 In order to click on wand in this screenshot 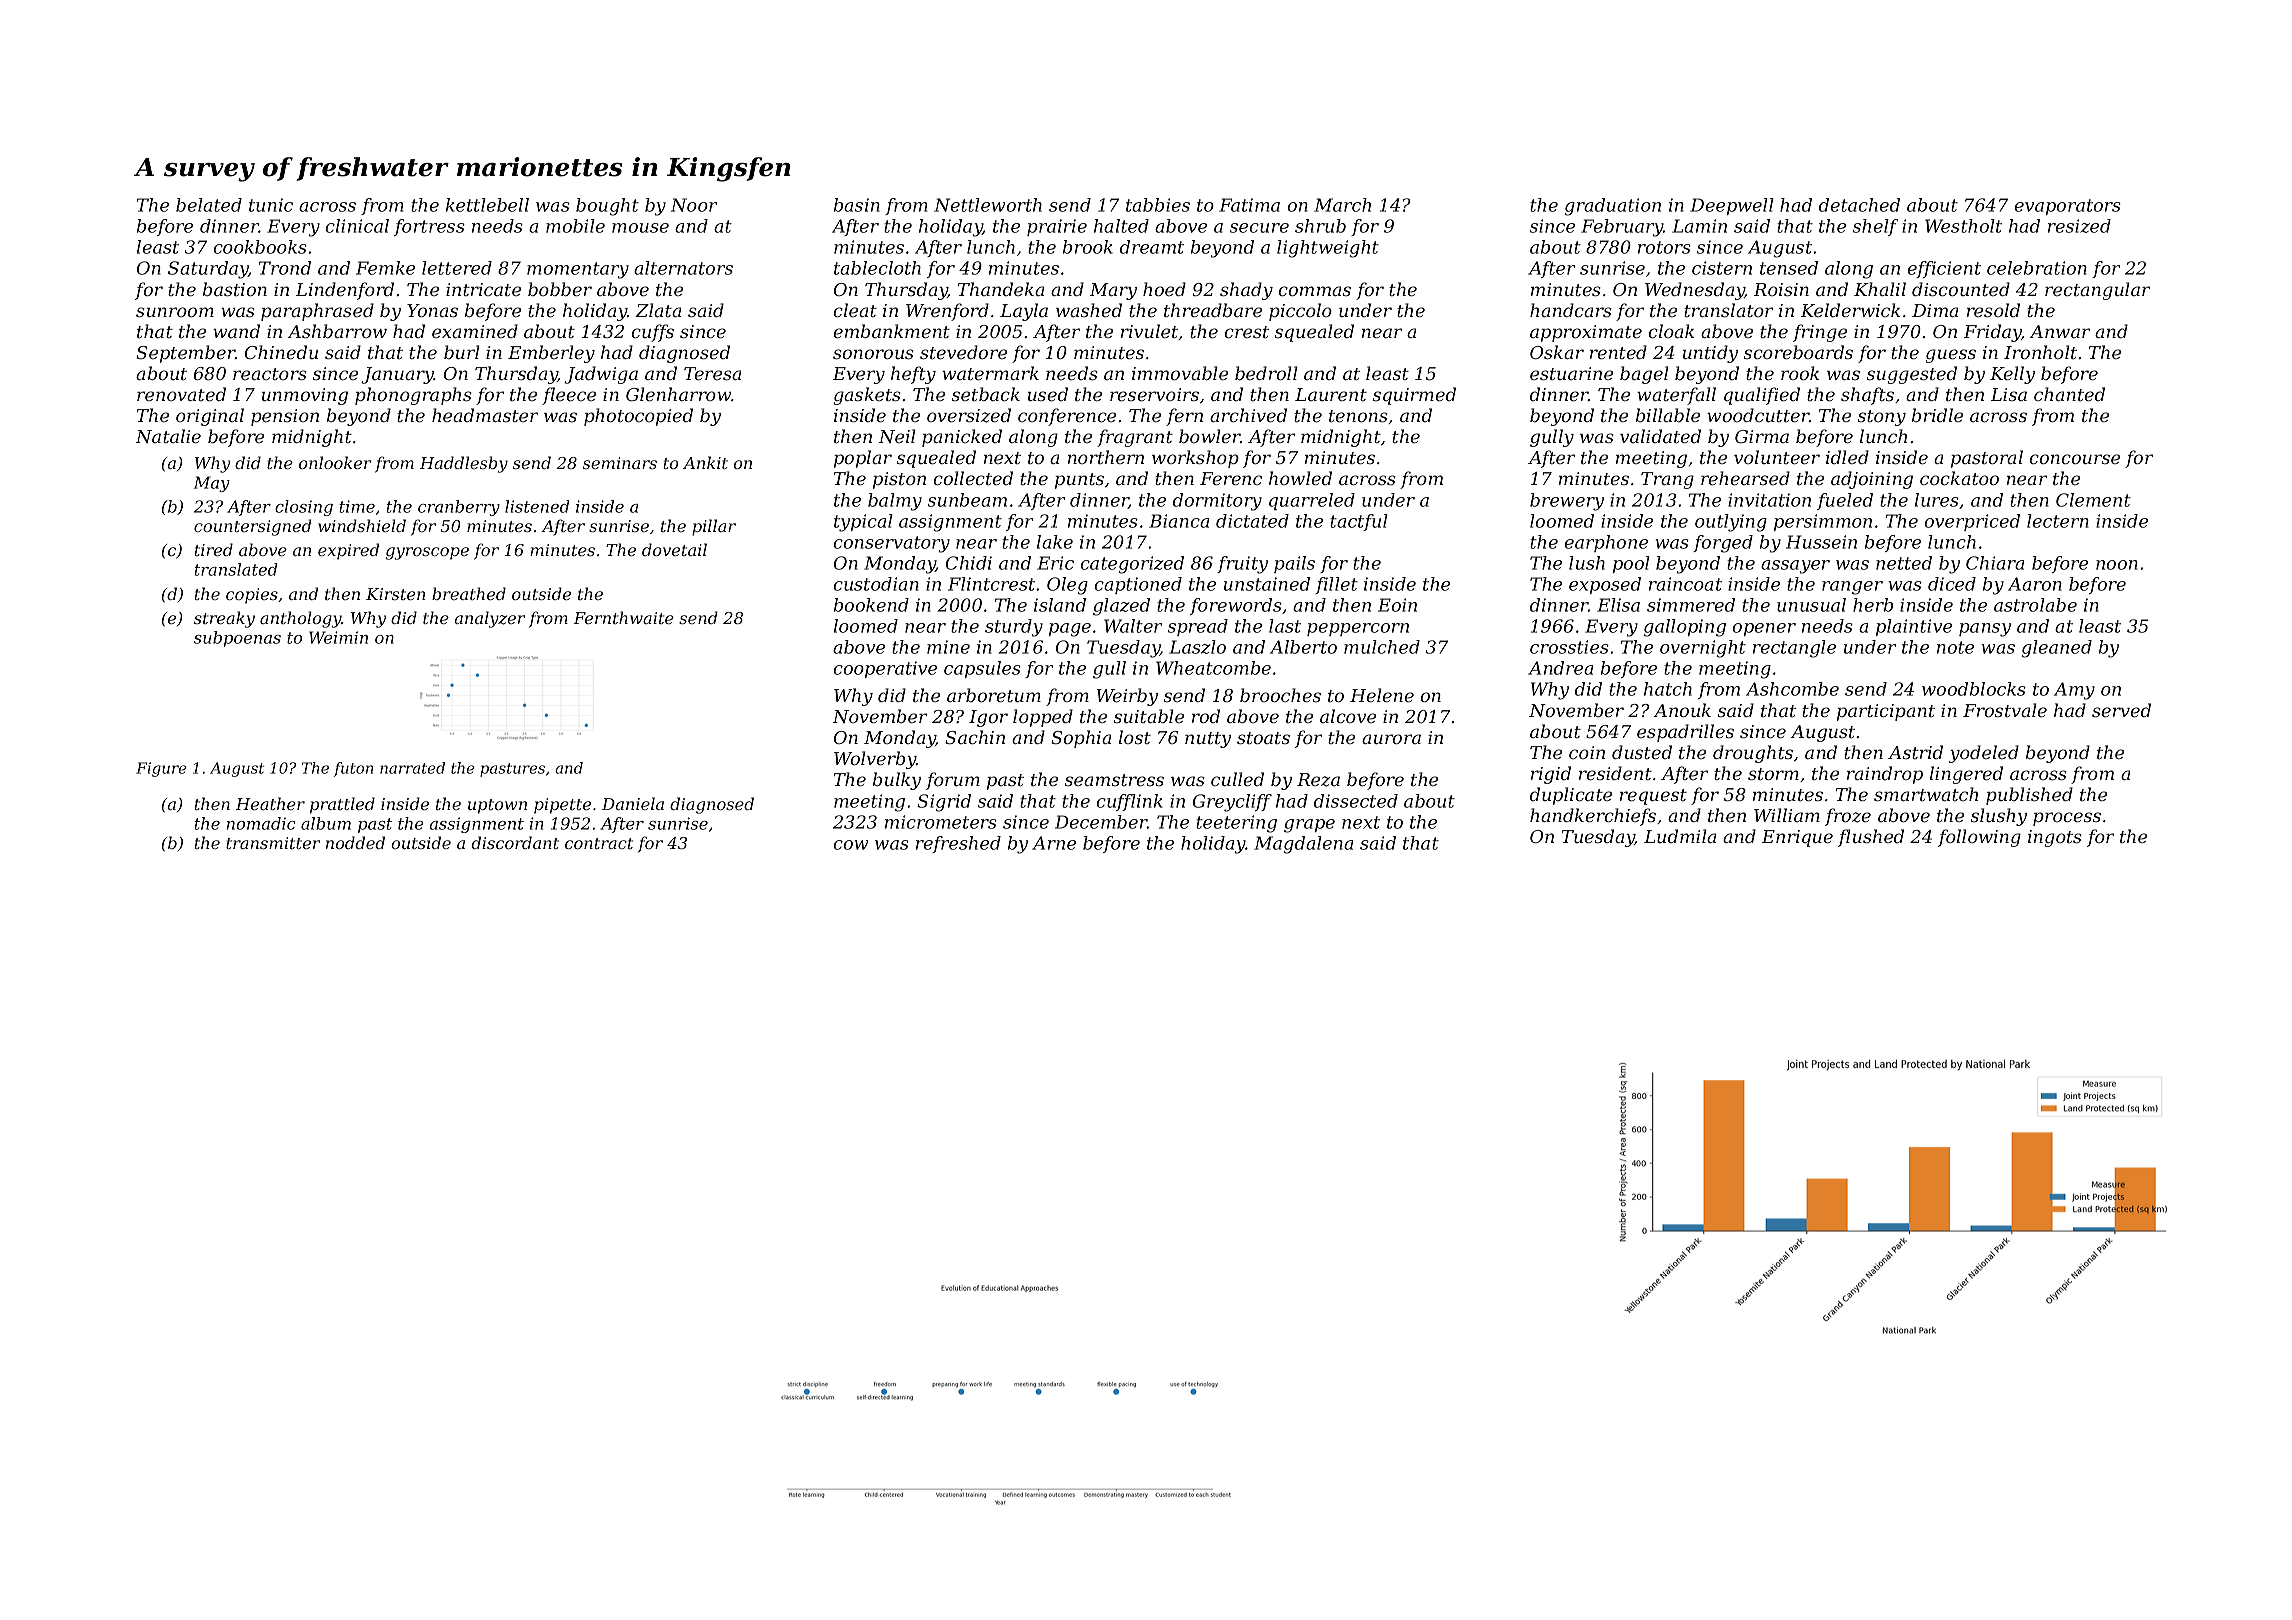, I will do `click(236, 331)`.
